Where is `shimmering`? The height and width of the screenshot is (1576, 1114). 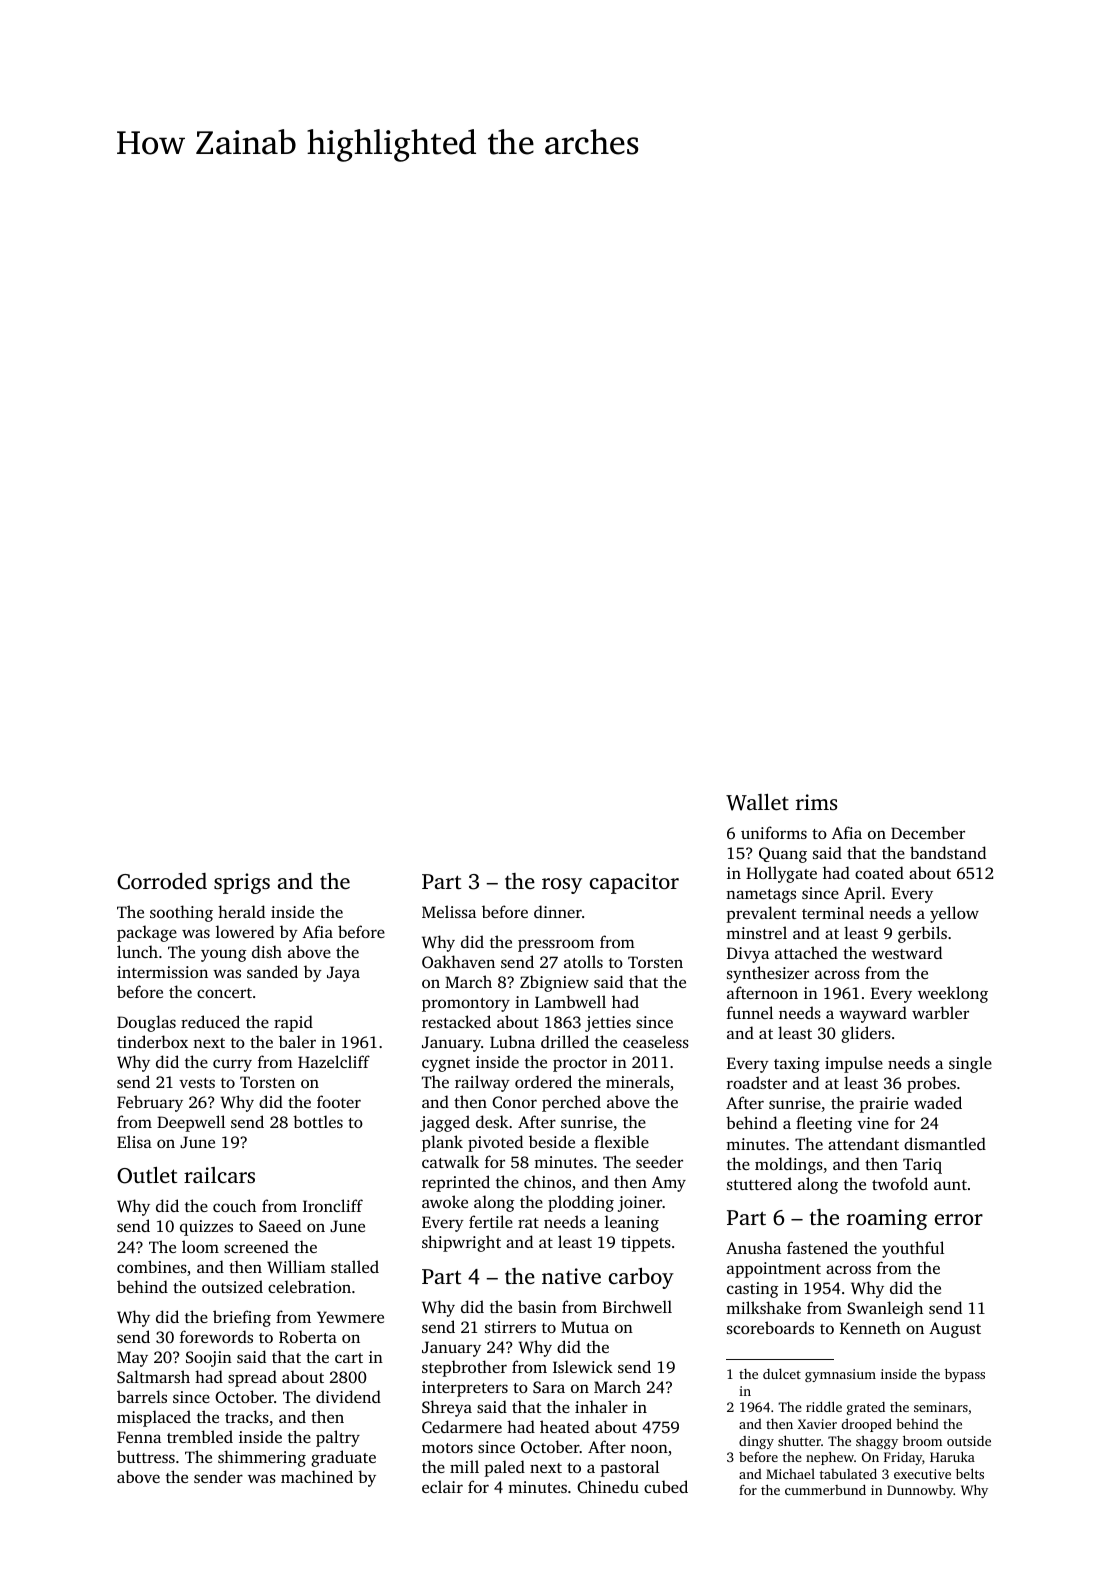 shimmering is located at coordinates (262, 1458).
